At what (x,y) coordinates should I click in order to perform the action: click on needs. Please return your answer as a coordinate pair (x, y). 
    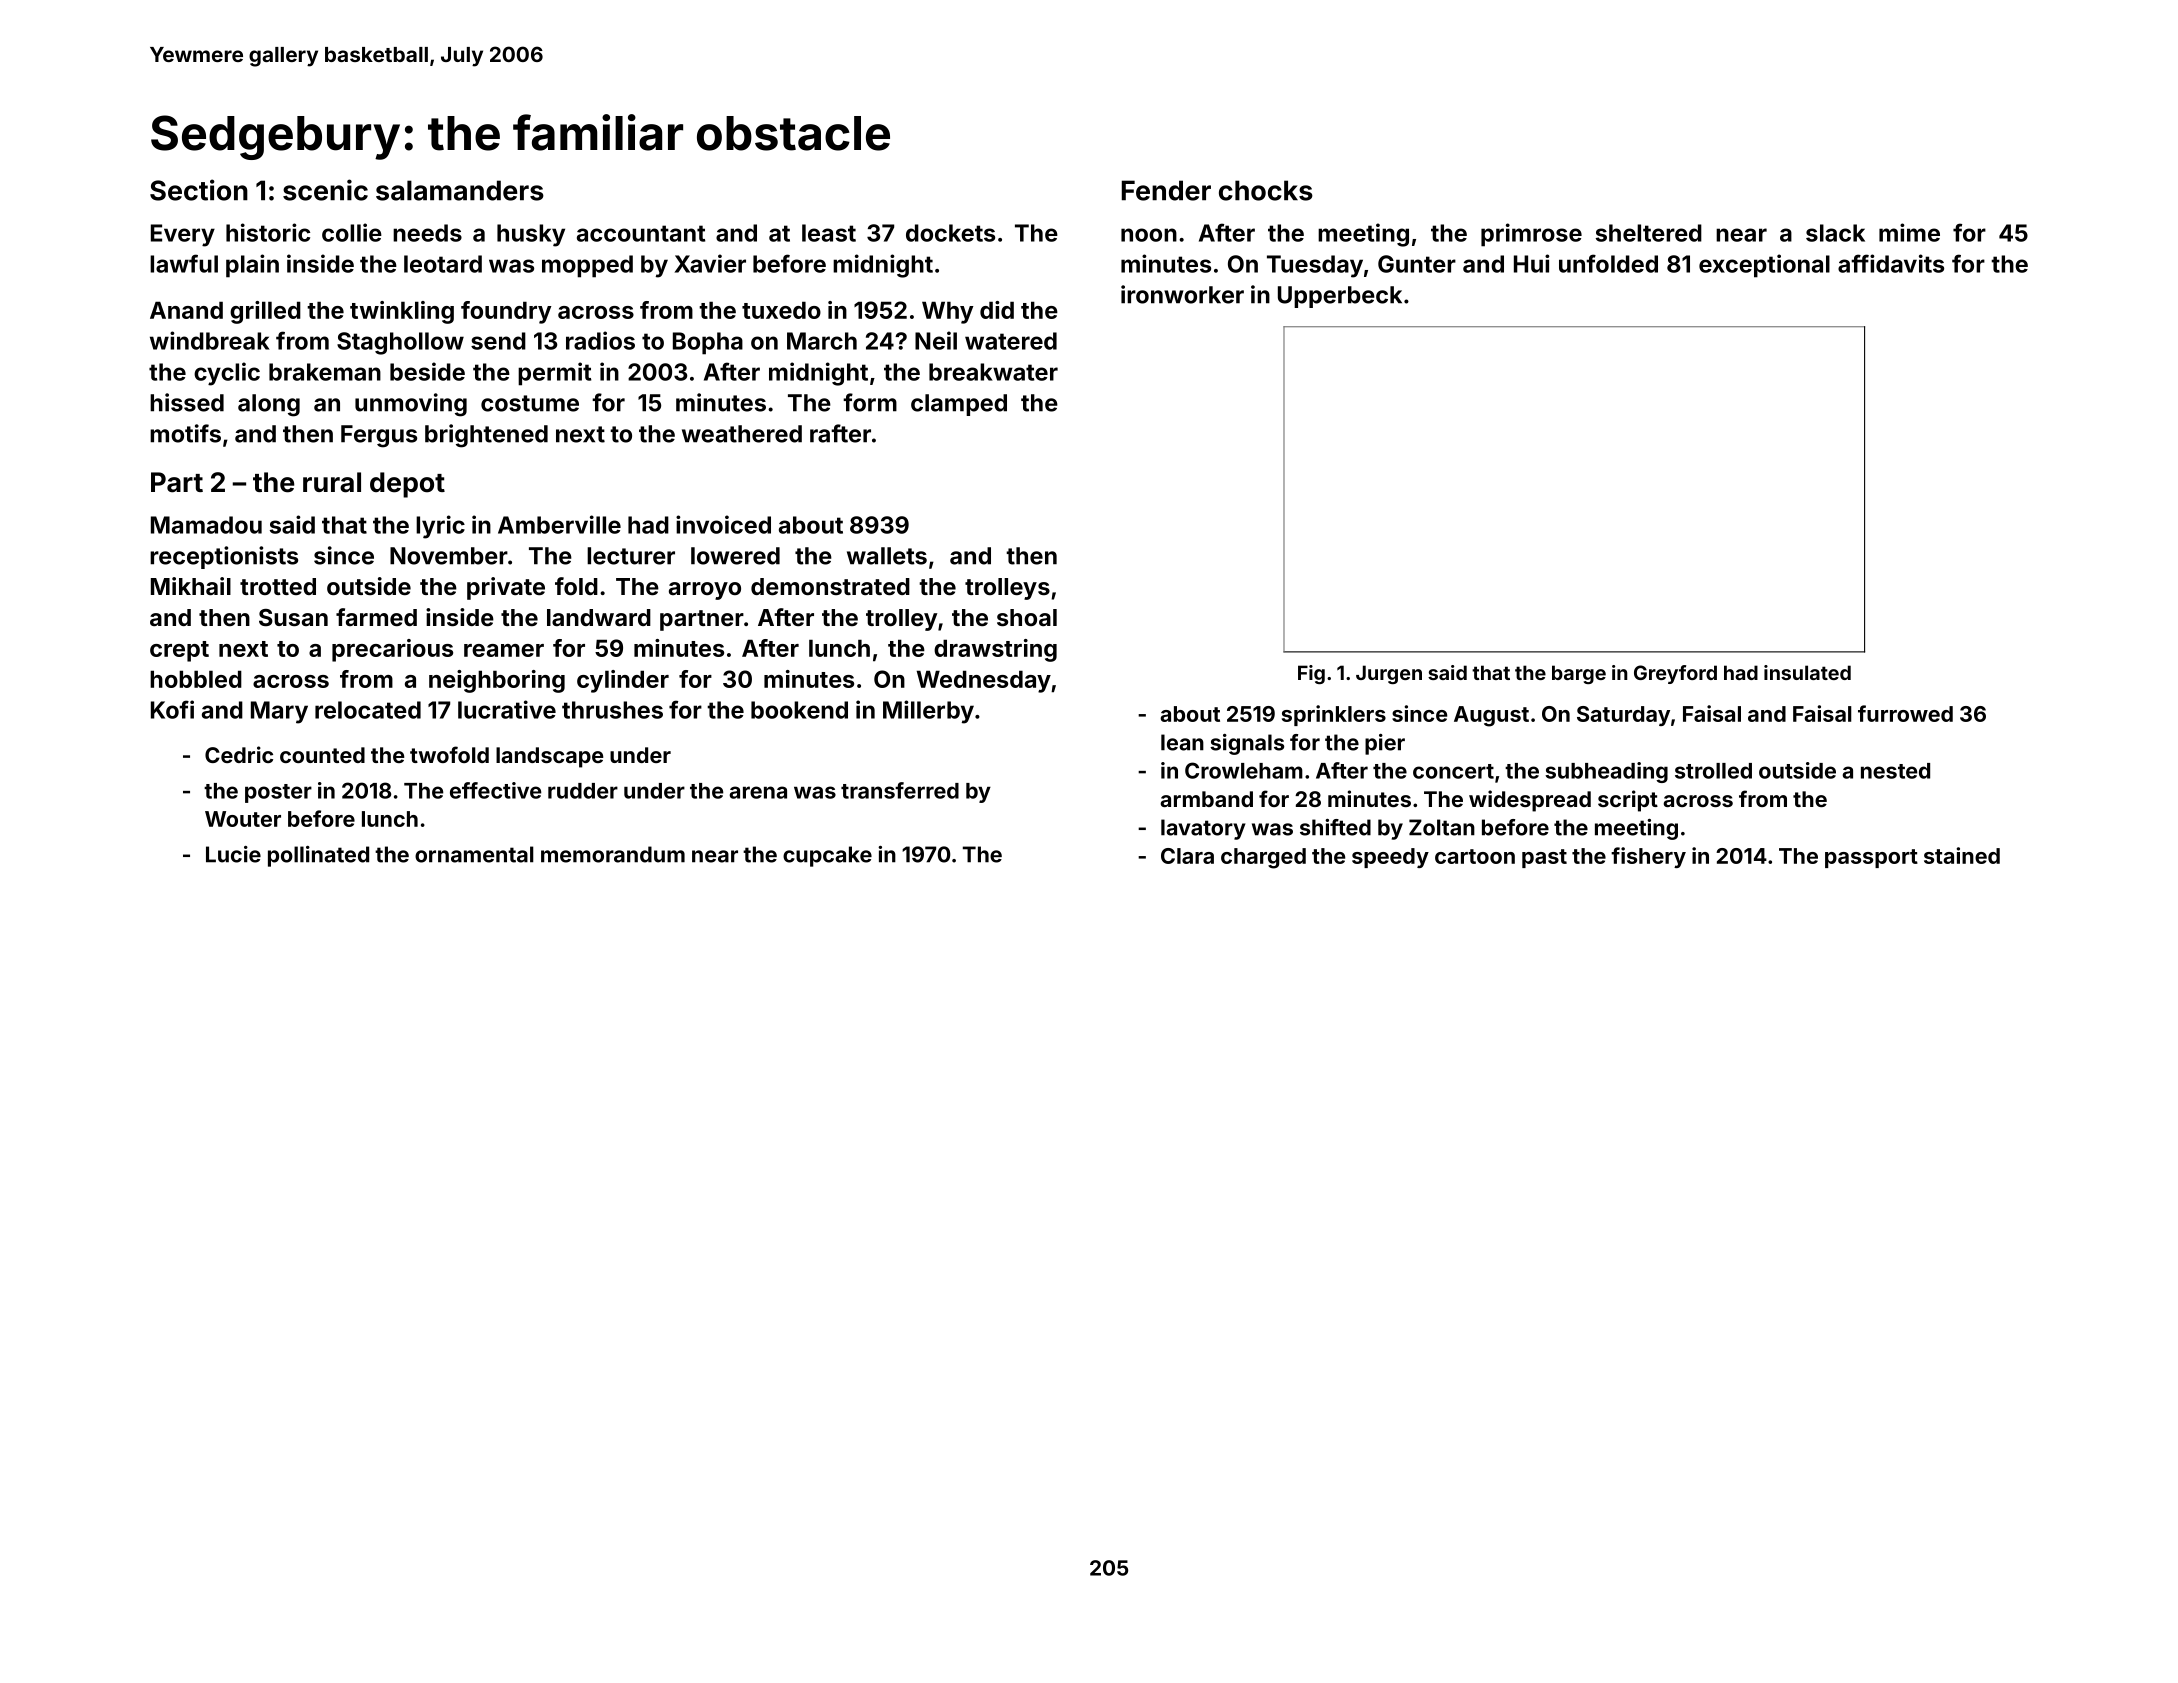
    Looking at the image, I should click on (427, 233).
